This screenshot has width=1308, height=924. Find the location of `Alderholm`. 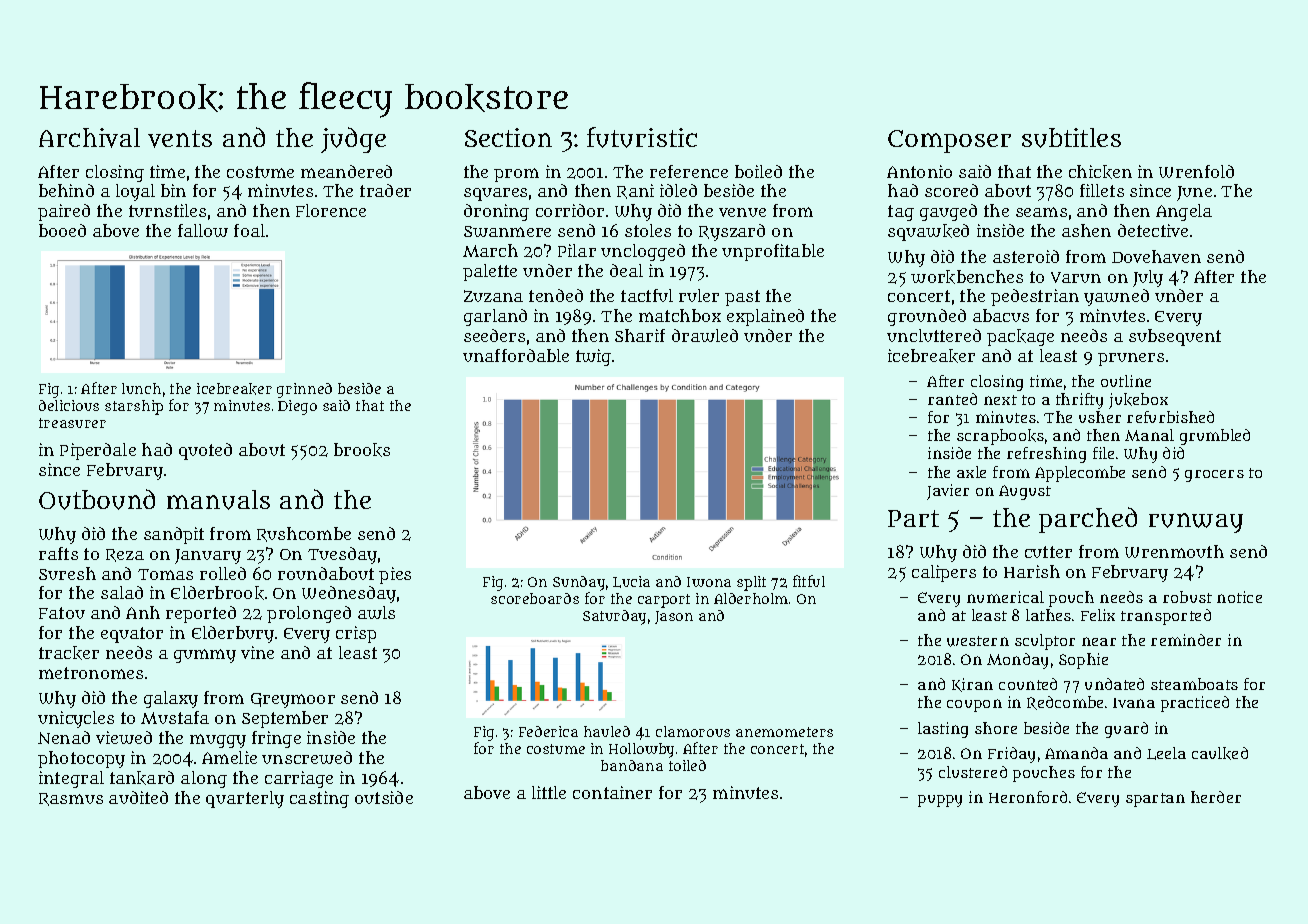

Alderholm is located at coordinates (751, 598).
